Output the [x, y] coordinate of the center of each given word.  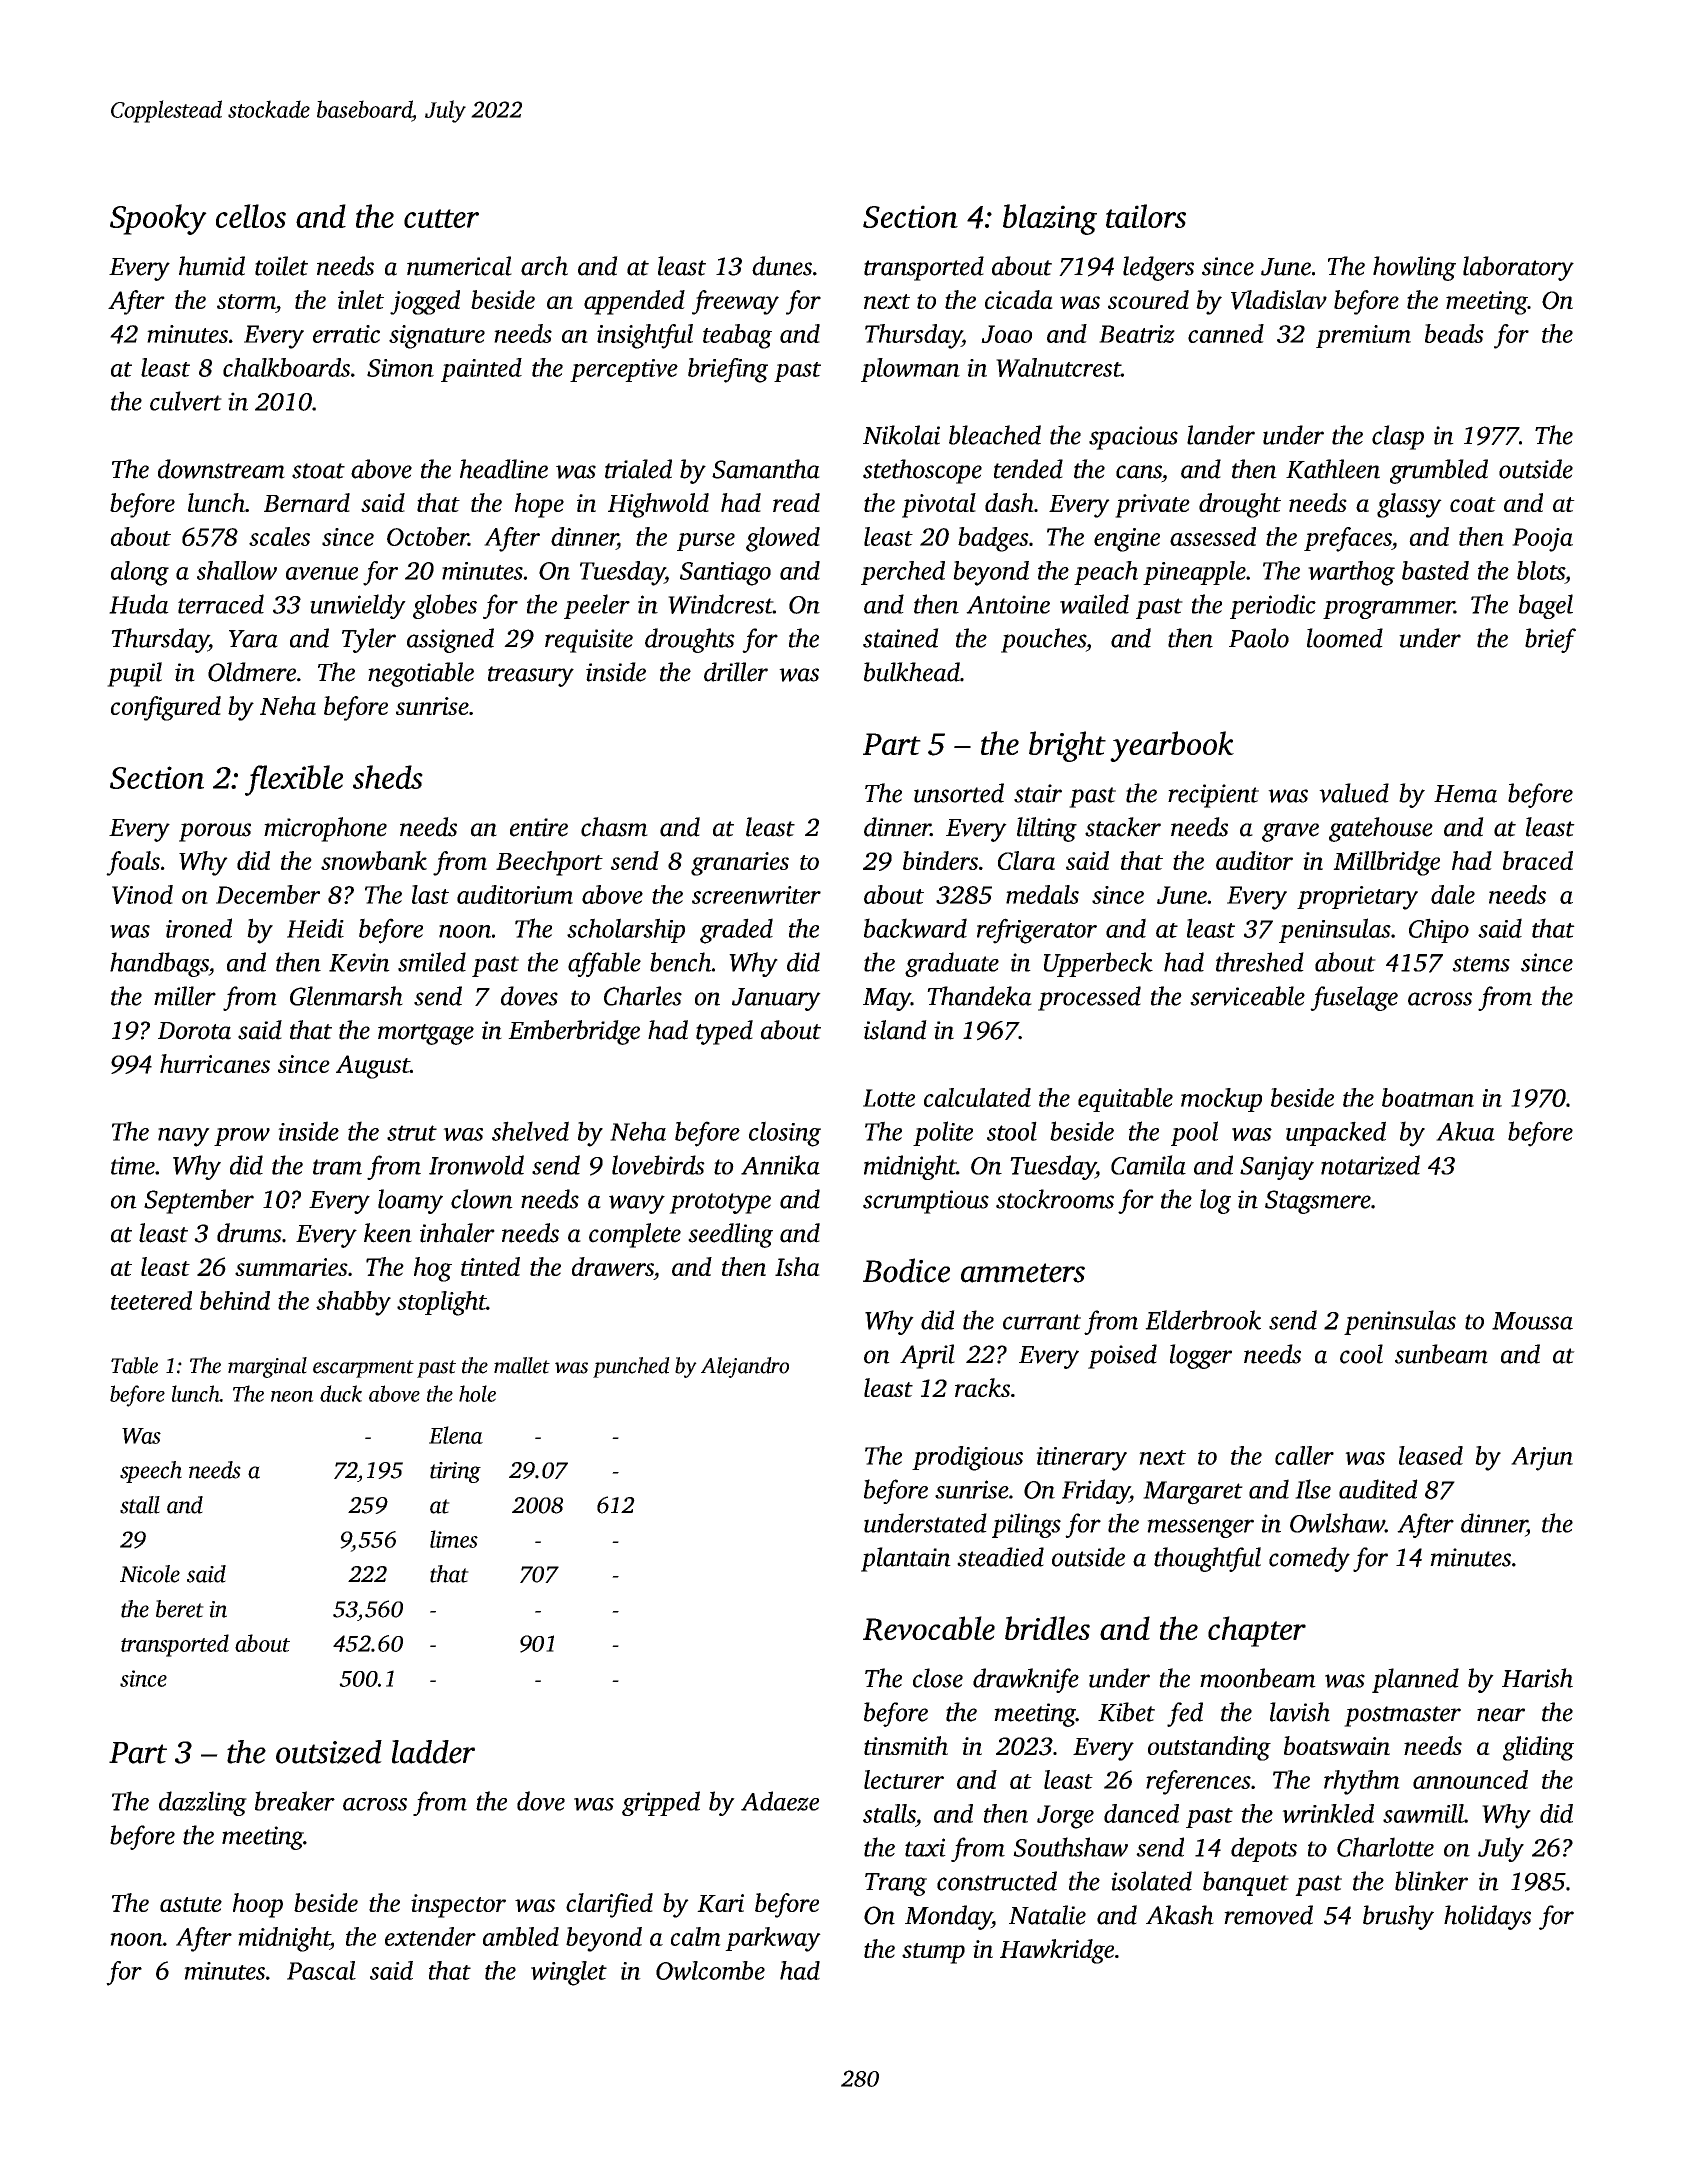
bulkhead [912, 672]
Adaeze [780, 1801]
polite [943, 1133]
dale [1453, 894]
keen [388, 1233]
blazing [1050, 219]
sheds [388, 777]
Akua [1465, 1131]
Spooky [158, 219]
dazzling [203, 1803]
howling [1414, 268]
